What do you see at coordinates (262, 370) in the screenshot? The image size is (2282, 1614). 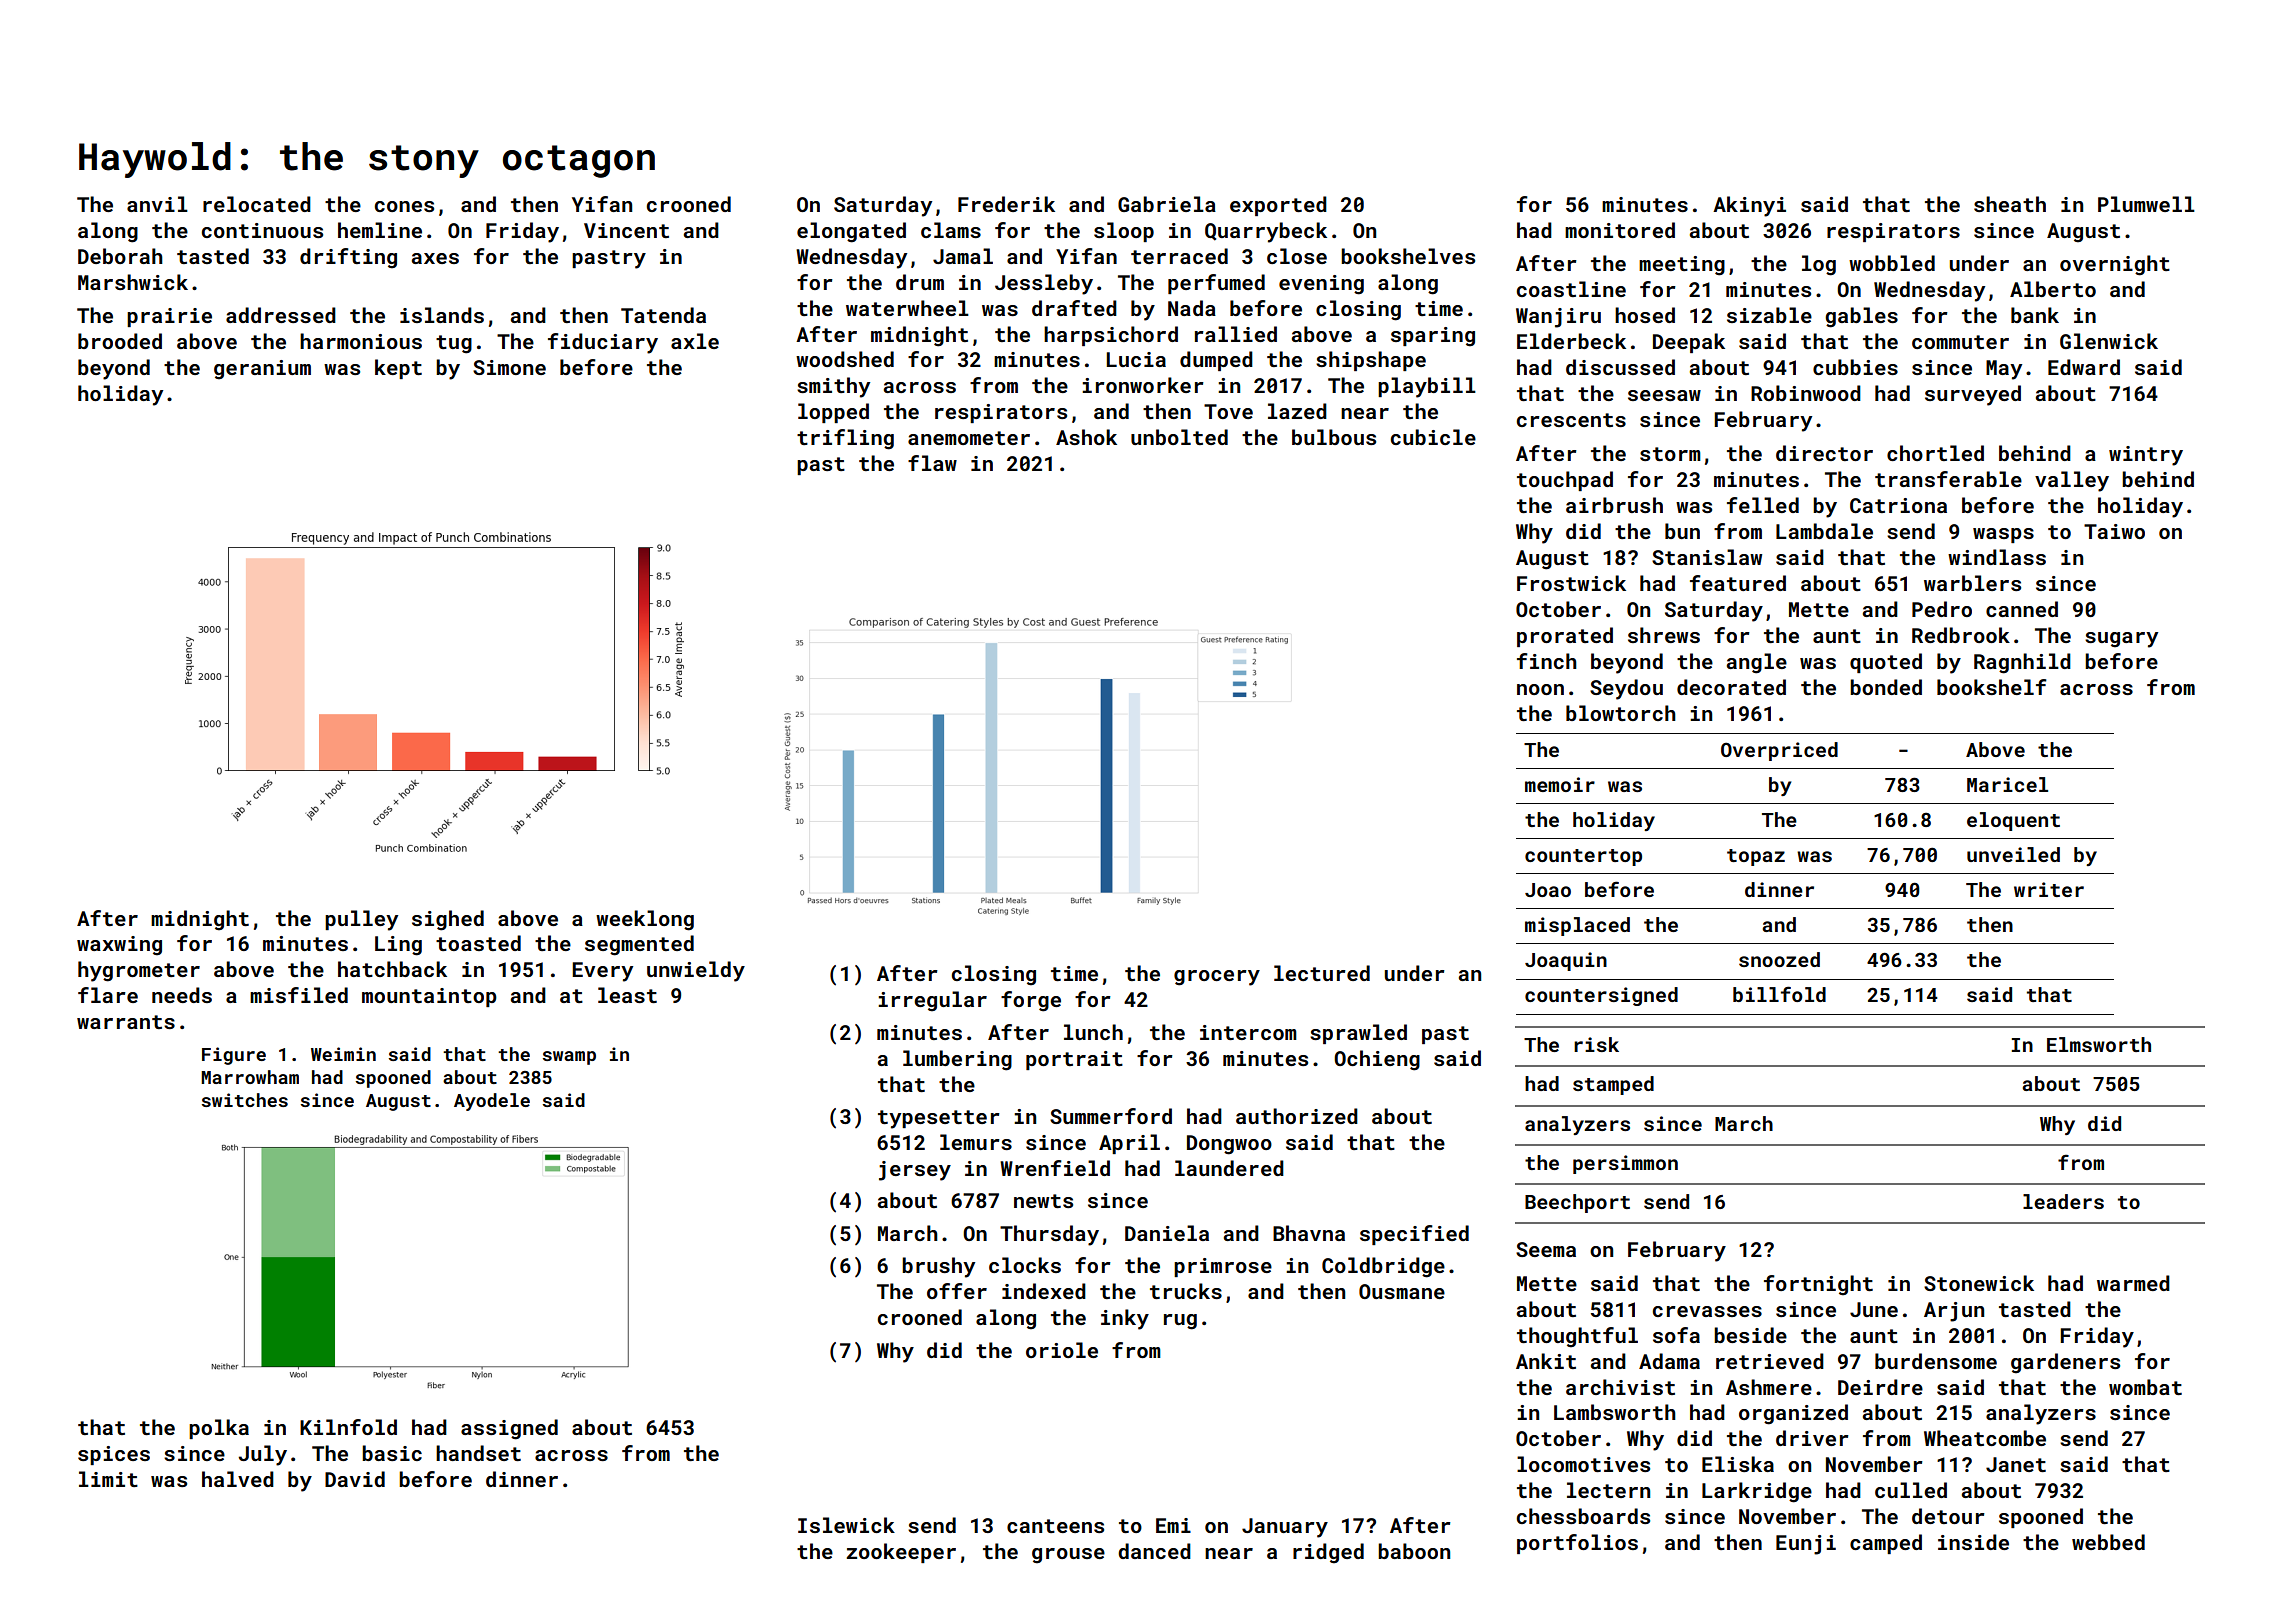 I see `geranium` at bounding box center [262, 370].
